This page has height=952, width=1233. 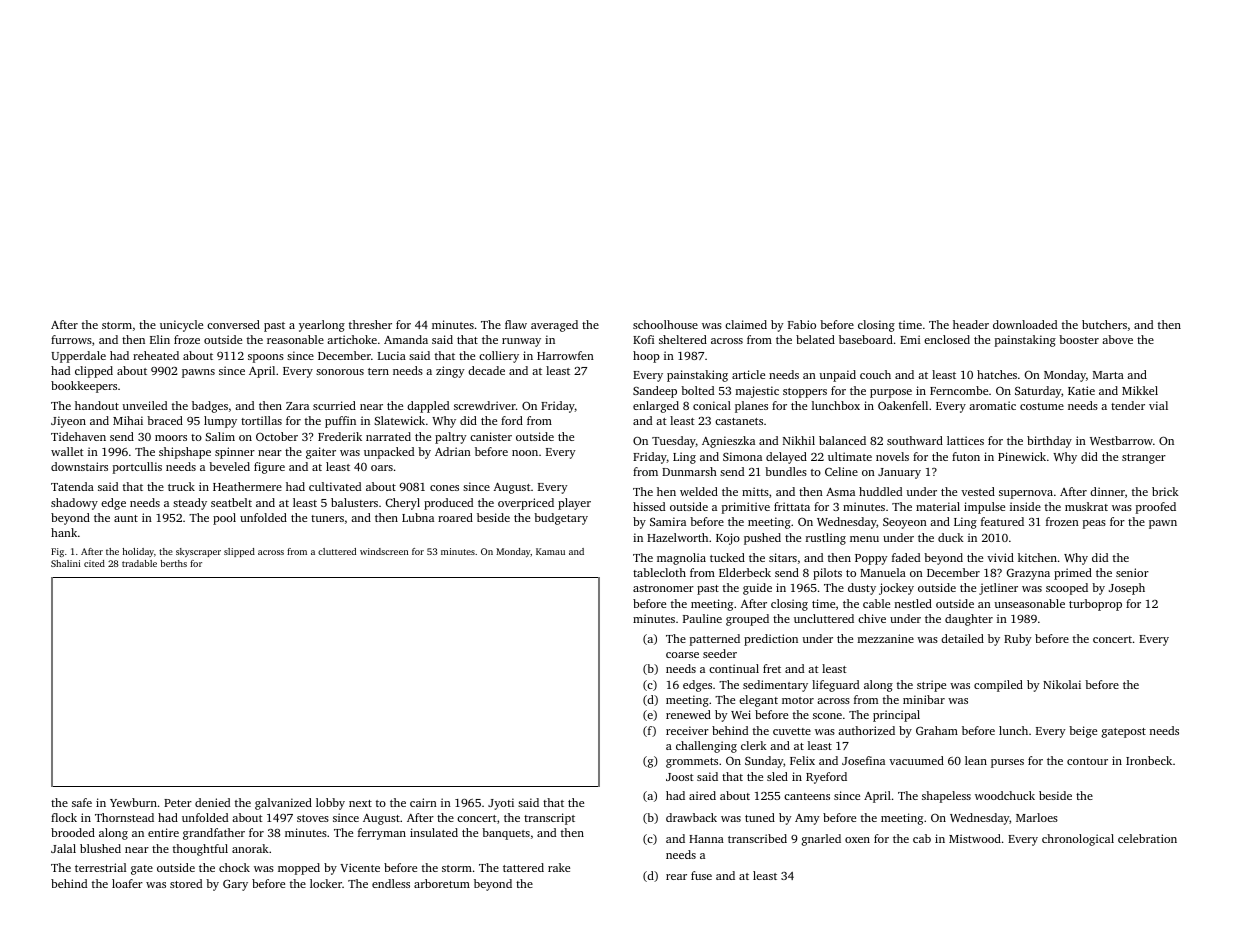 I want to click on handout, so click(x=97, y=405).
